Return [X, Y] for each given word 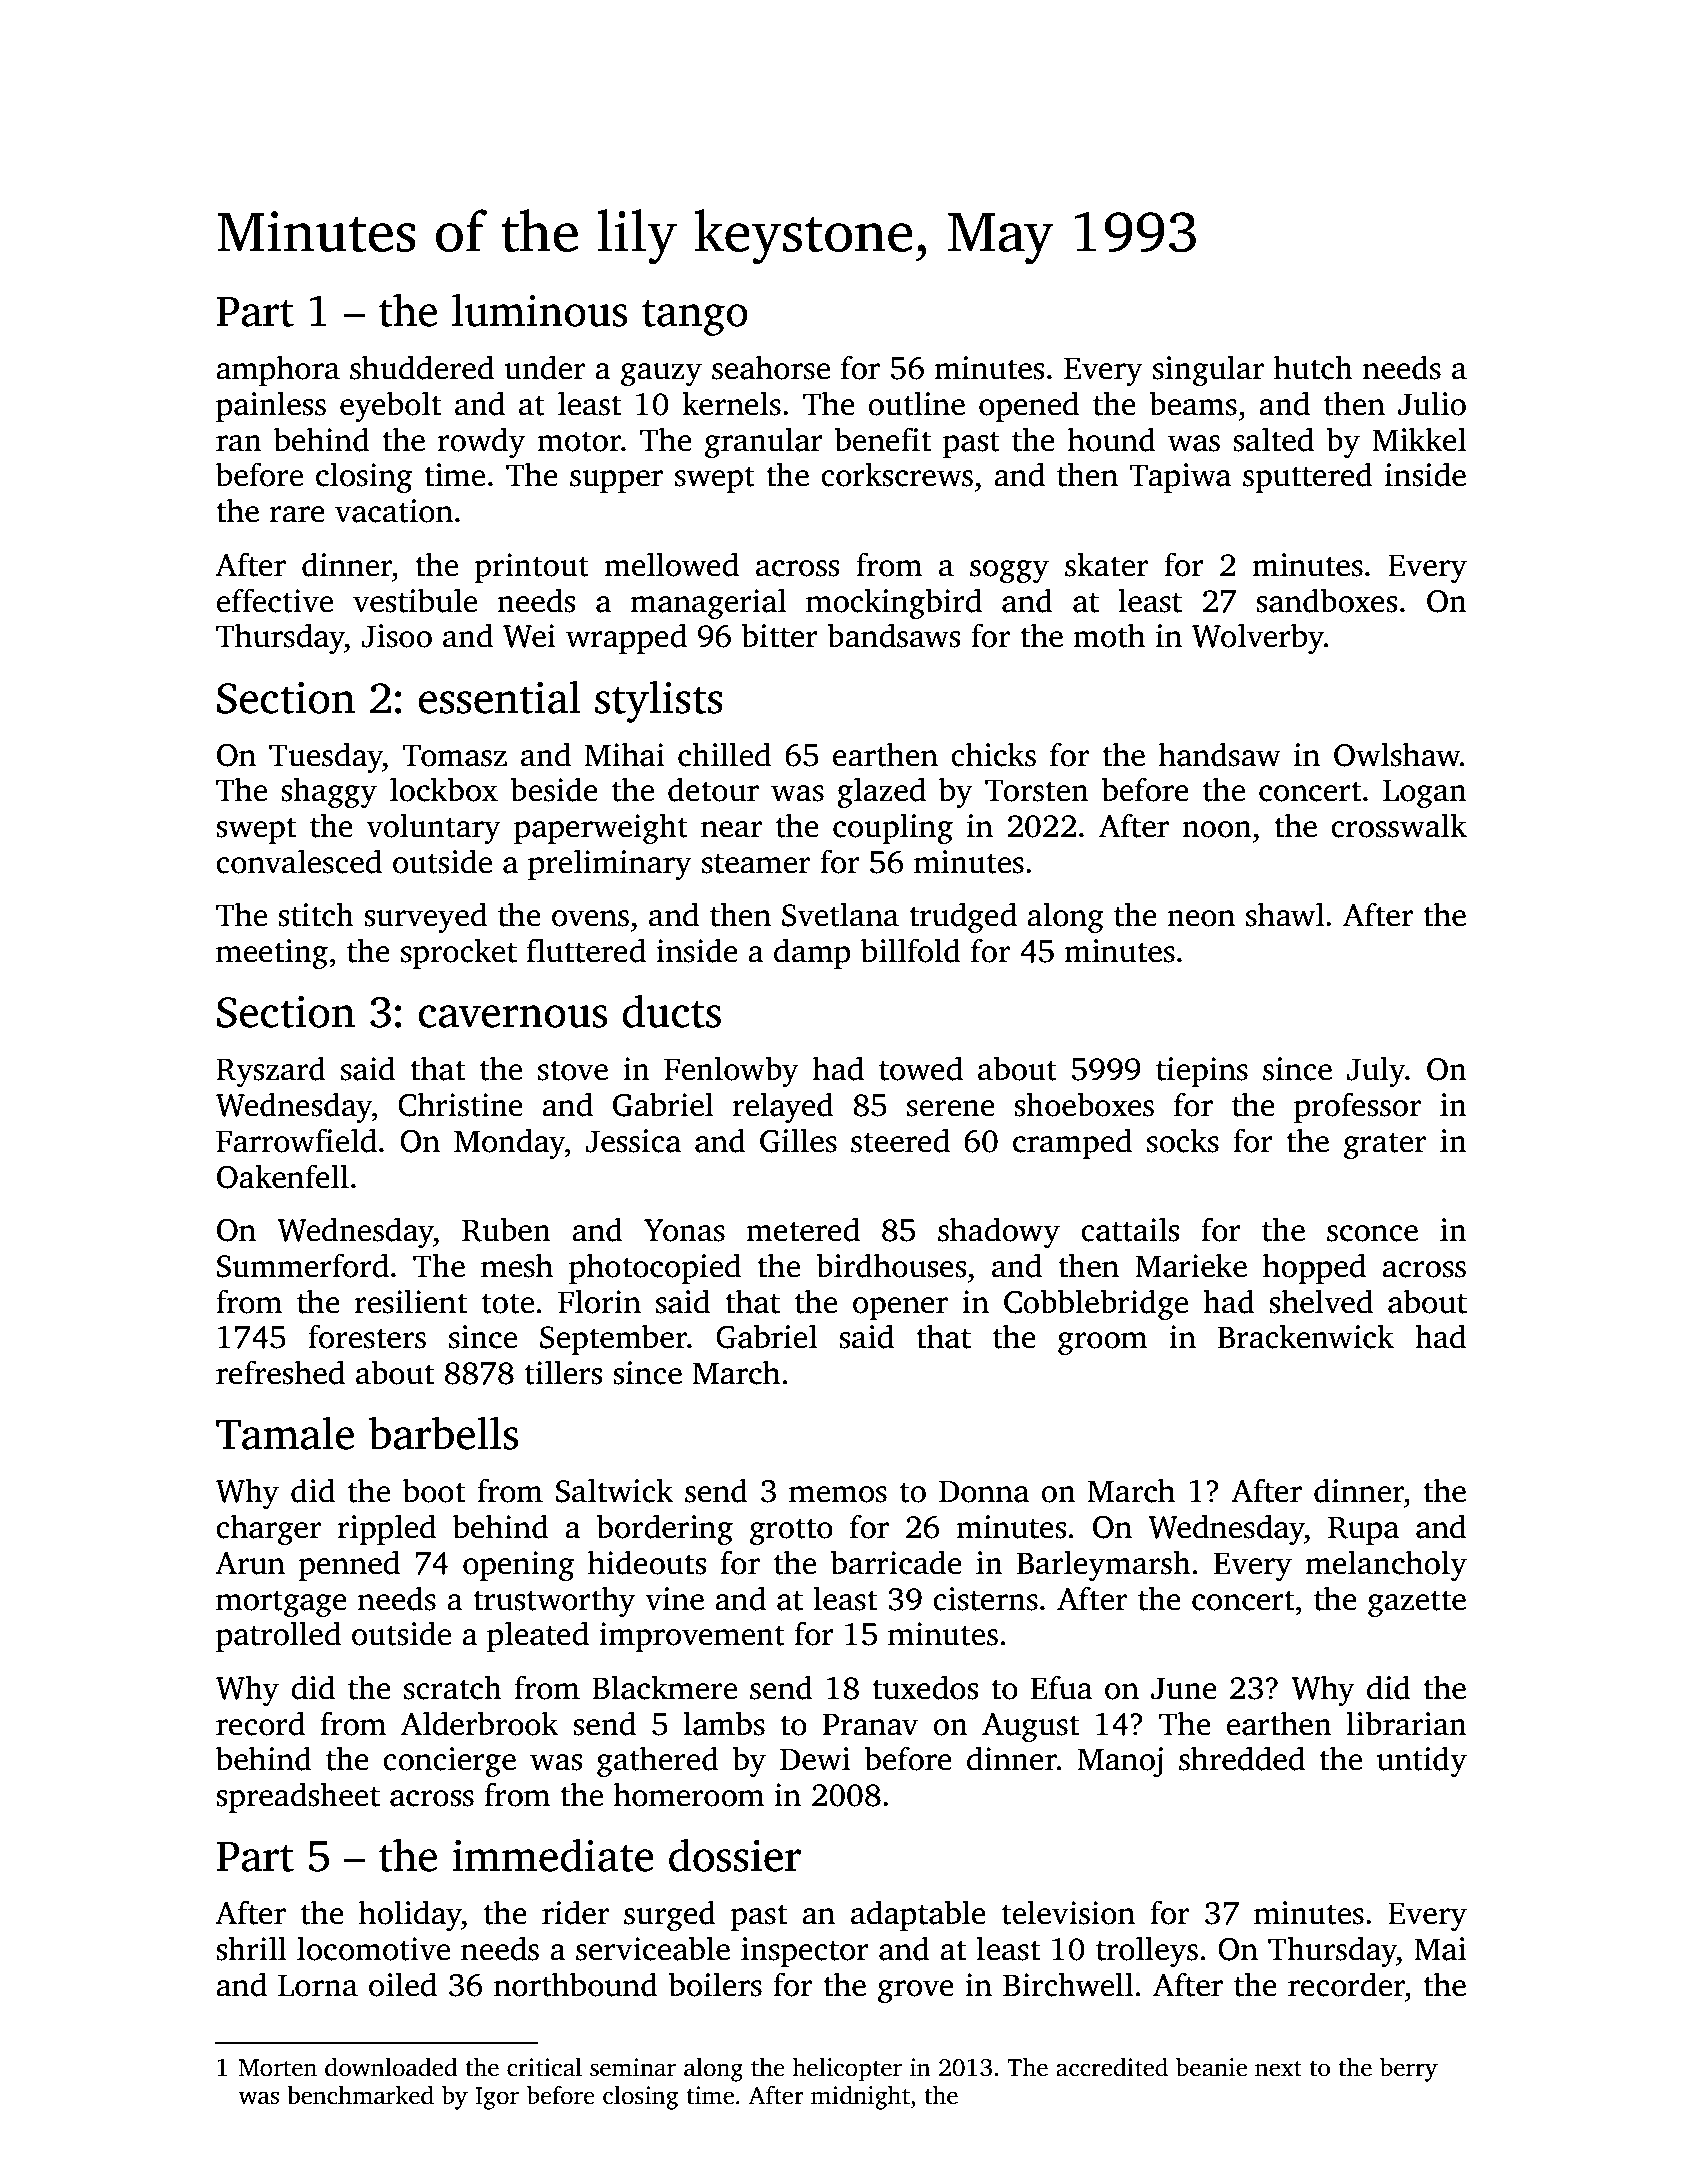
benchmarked [360, 2095]
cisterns [985, 1599]
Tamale [285, 1433]
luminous [539, 310]
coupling [893, 828]
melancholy [1386, 1565]
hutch [1313, 367]
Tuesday [326, 757]
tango [695, 317]
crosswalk [1399, 825]
